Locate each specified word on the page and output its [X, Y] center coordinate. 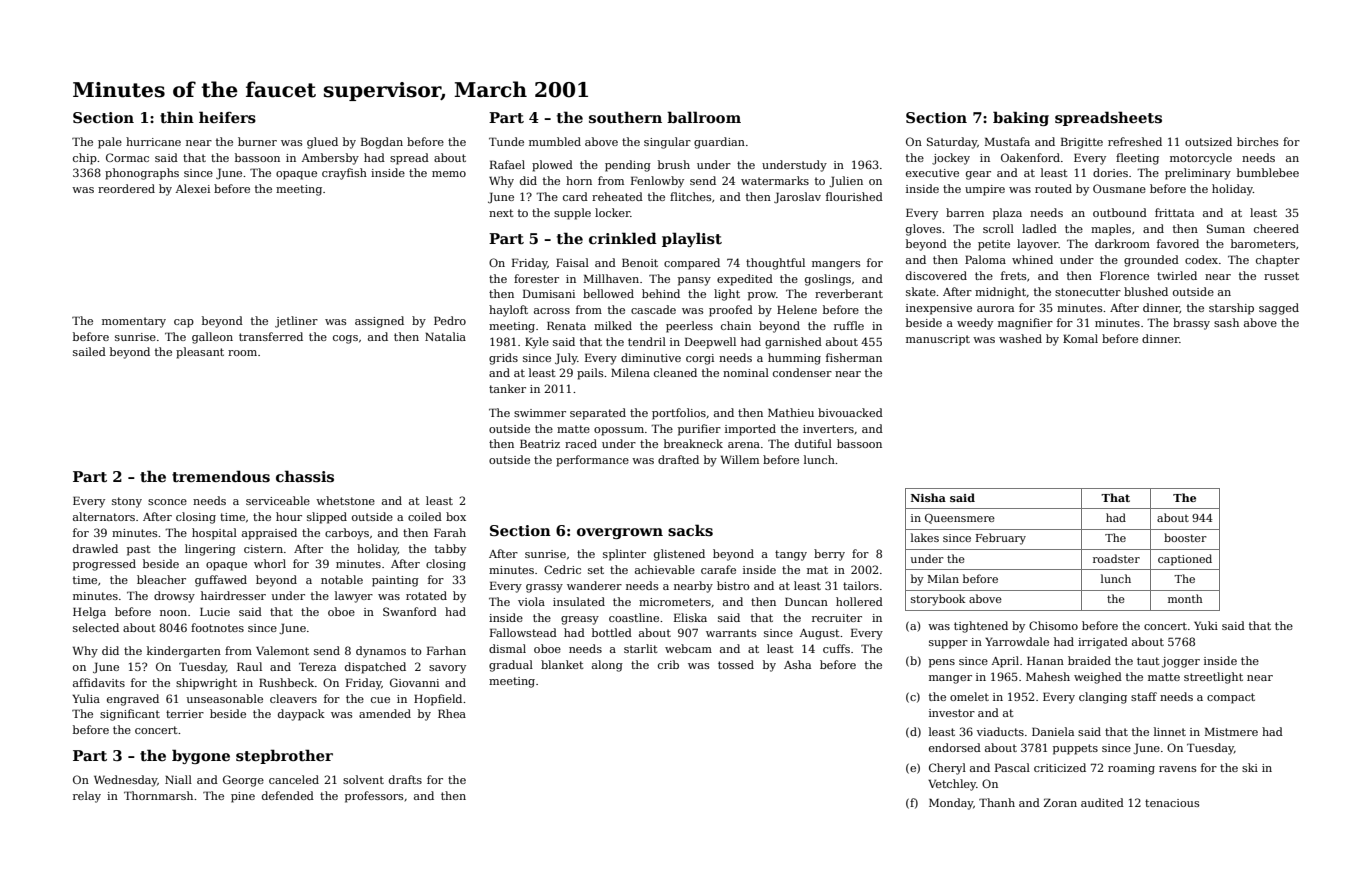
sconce [167, 502]
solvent [363, 779]
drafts [405, 779]
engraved [133, 700]
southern [625, 117]
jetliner [296, 322]
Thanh [997, 802]
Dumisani [549, 293]
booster [1185, 537]
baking [1021, 118]
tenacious [1172, 803]
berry [829, 555]
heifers [227, 117]
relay [87, 797]
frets [1013, 275]
